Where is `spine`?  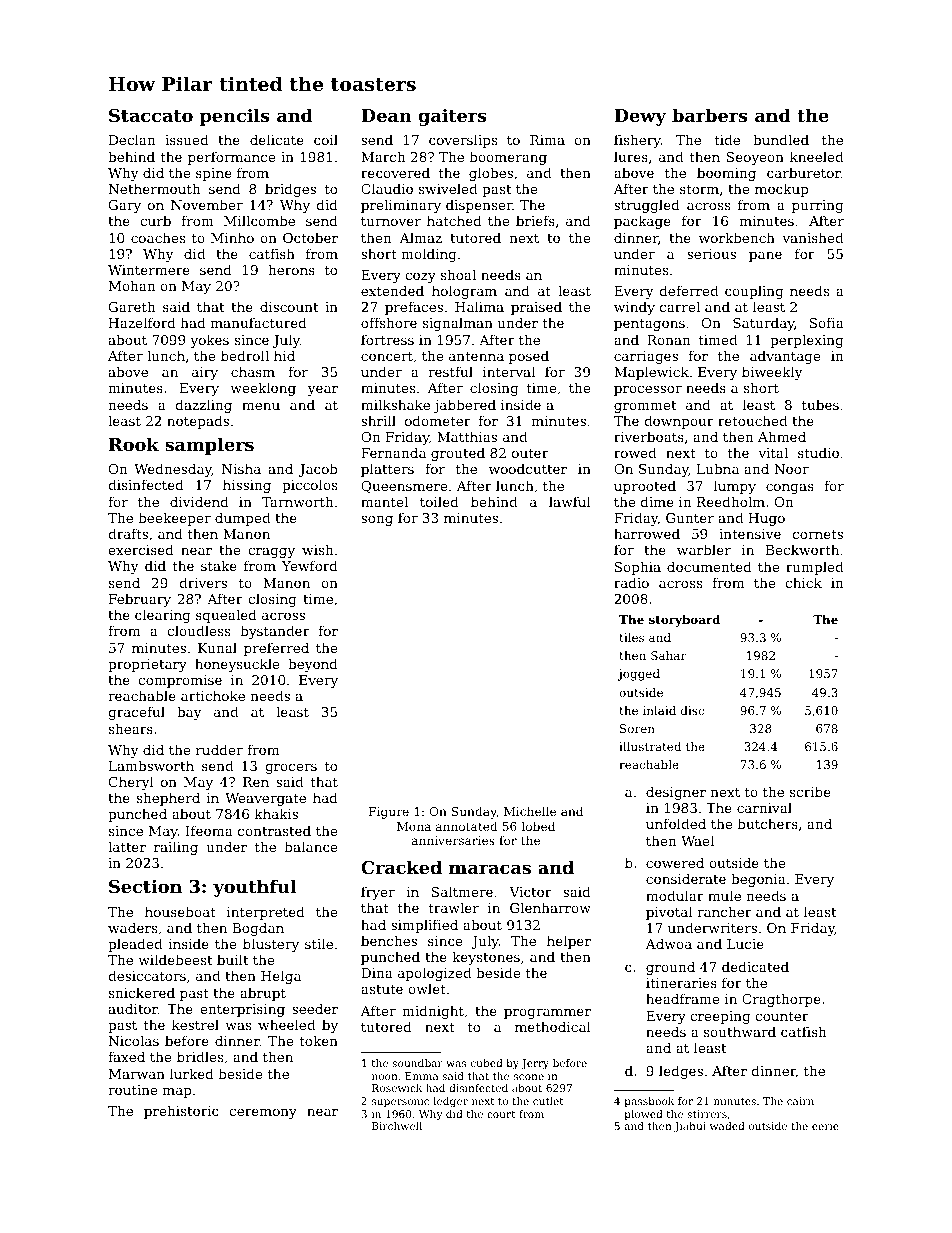
spine is located at coordinates (214, 174).
